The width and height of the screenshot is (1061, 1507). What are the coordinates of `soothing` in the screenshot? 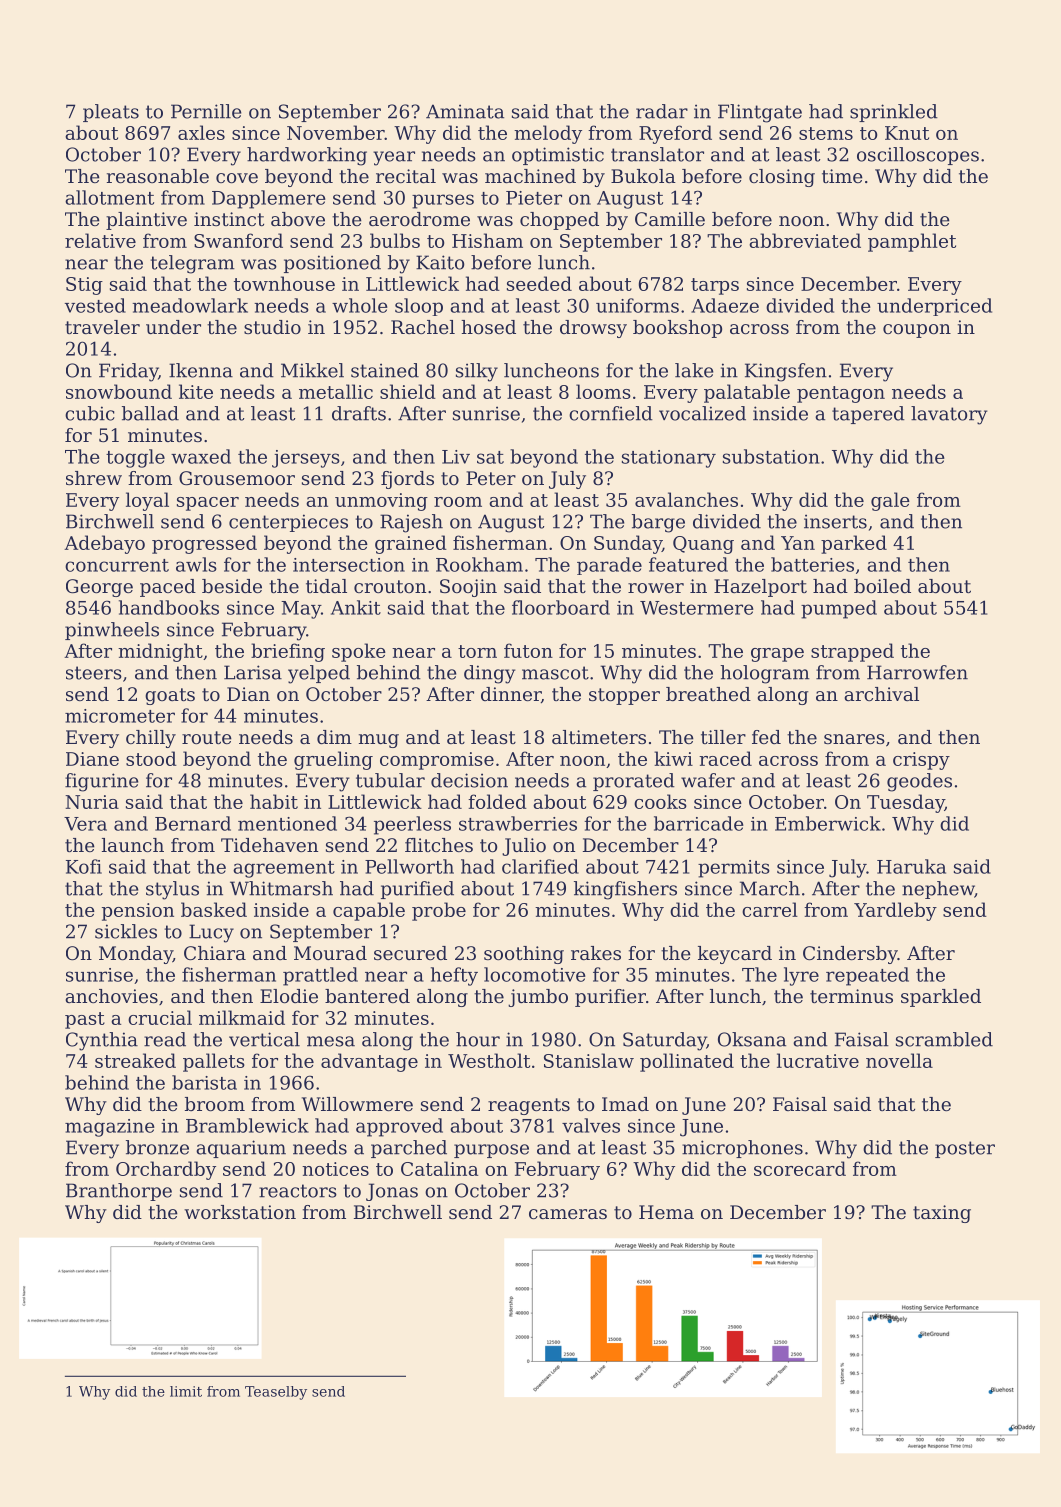 It's located at (524, 955).
